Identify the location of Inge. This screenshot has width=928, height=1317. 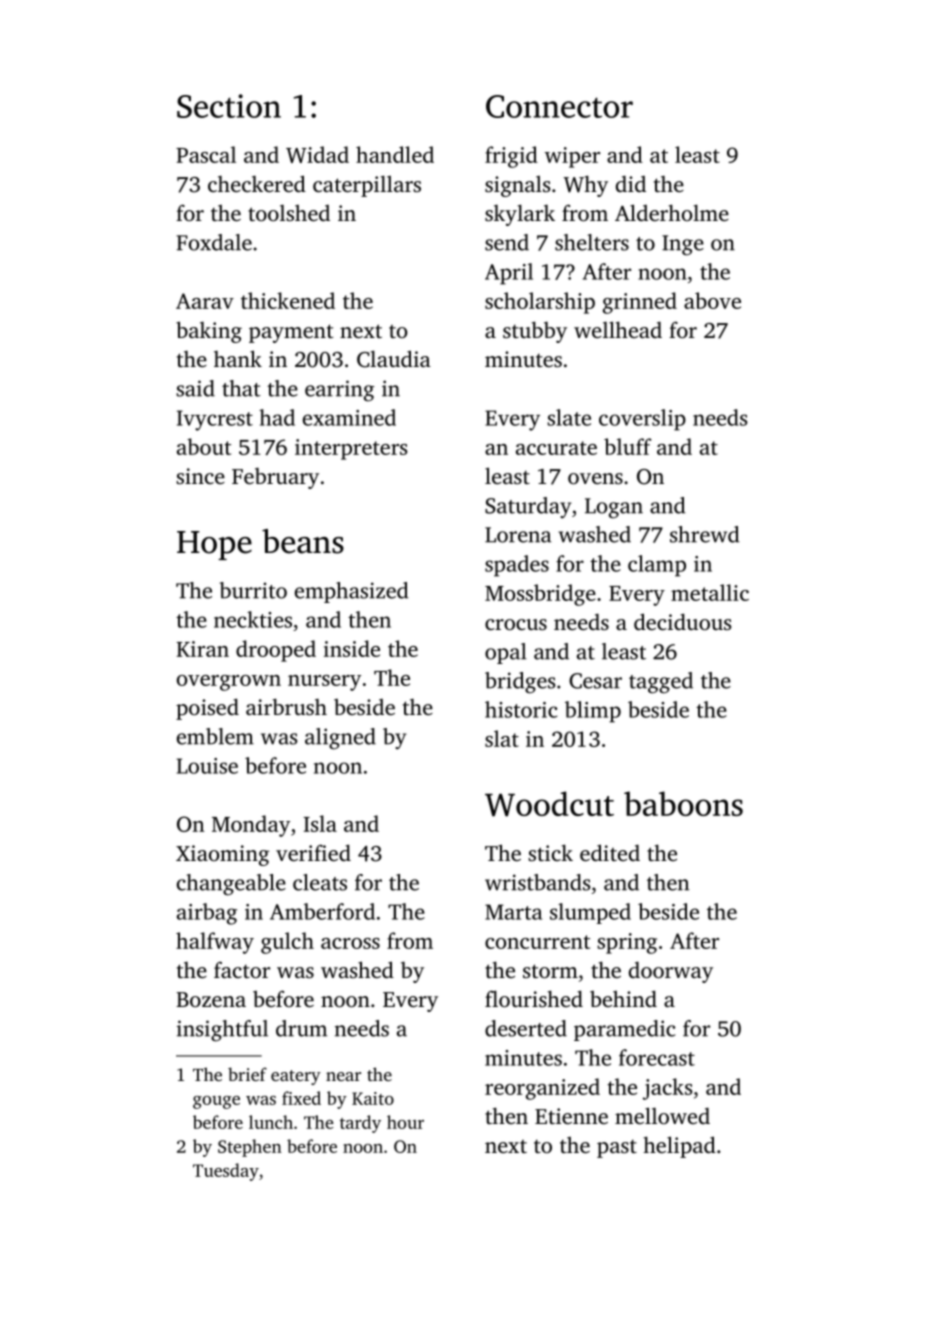
(683, 245).
